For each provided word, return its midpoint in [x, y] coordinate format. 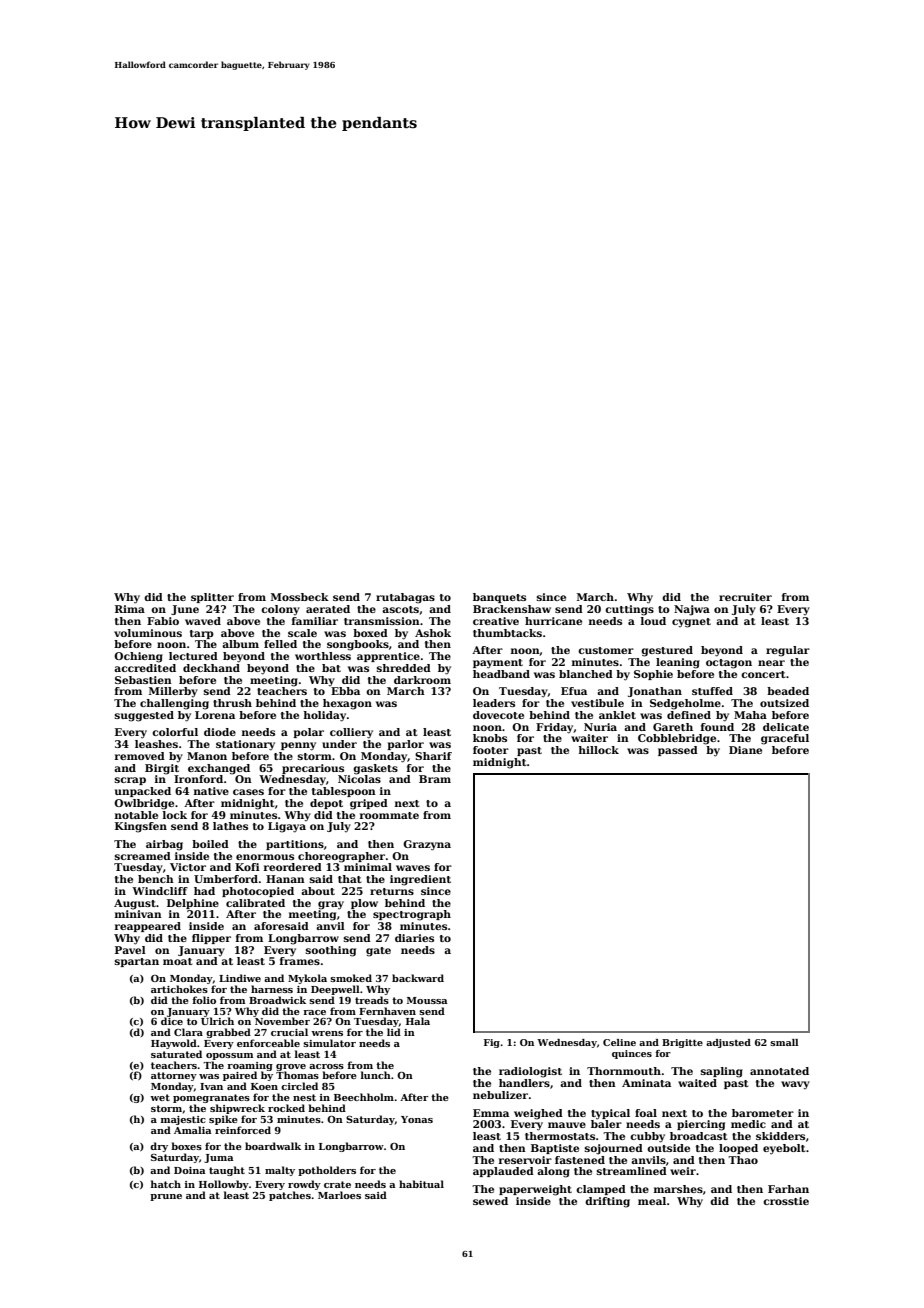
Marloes [339, 1195]
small [784, 1042]
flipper [211, 939]
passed [678, 751]
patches [290, 1196]
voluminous [148, 633]
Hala [418, 1021]
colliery [351, 733]
